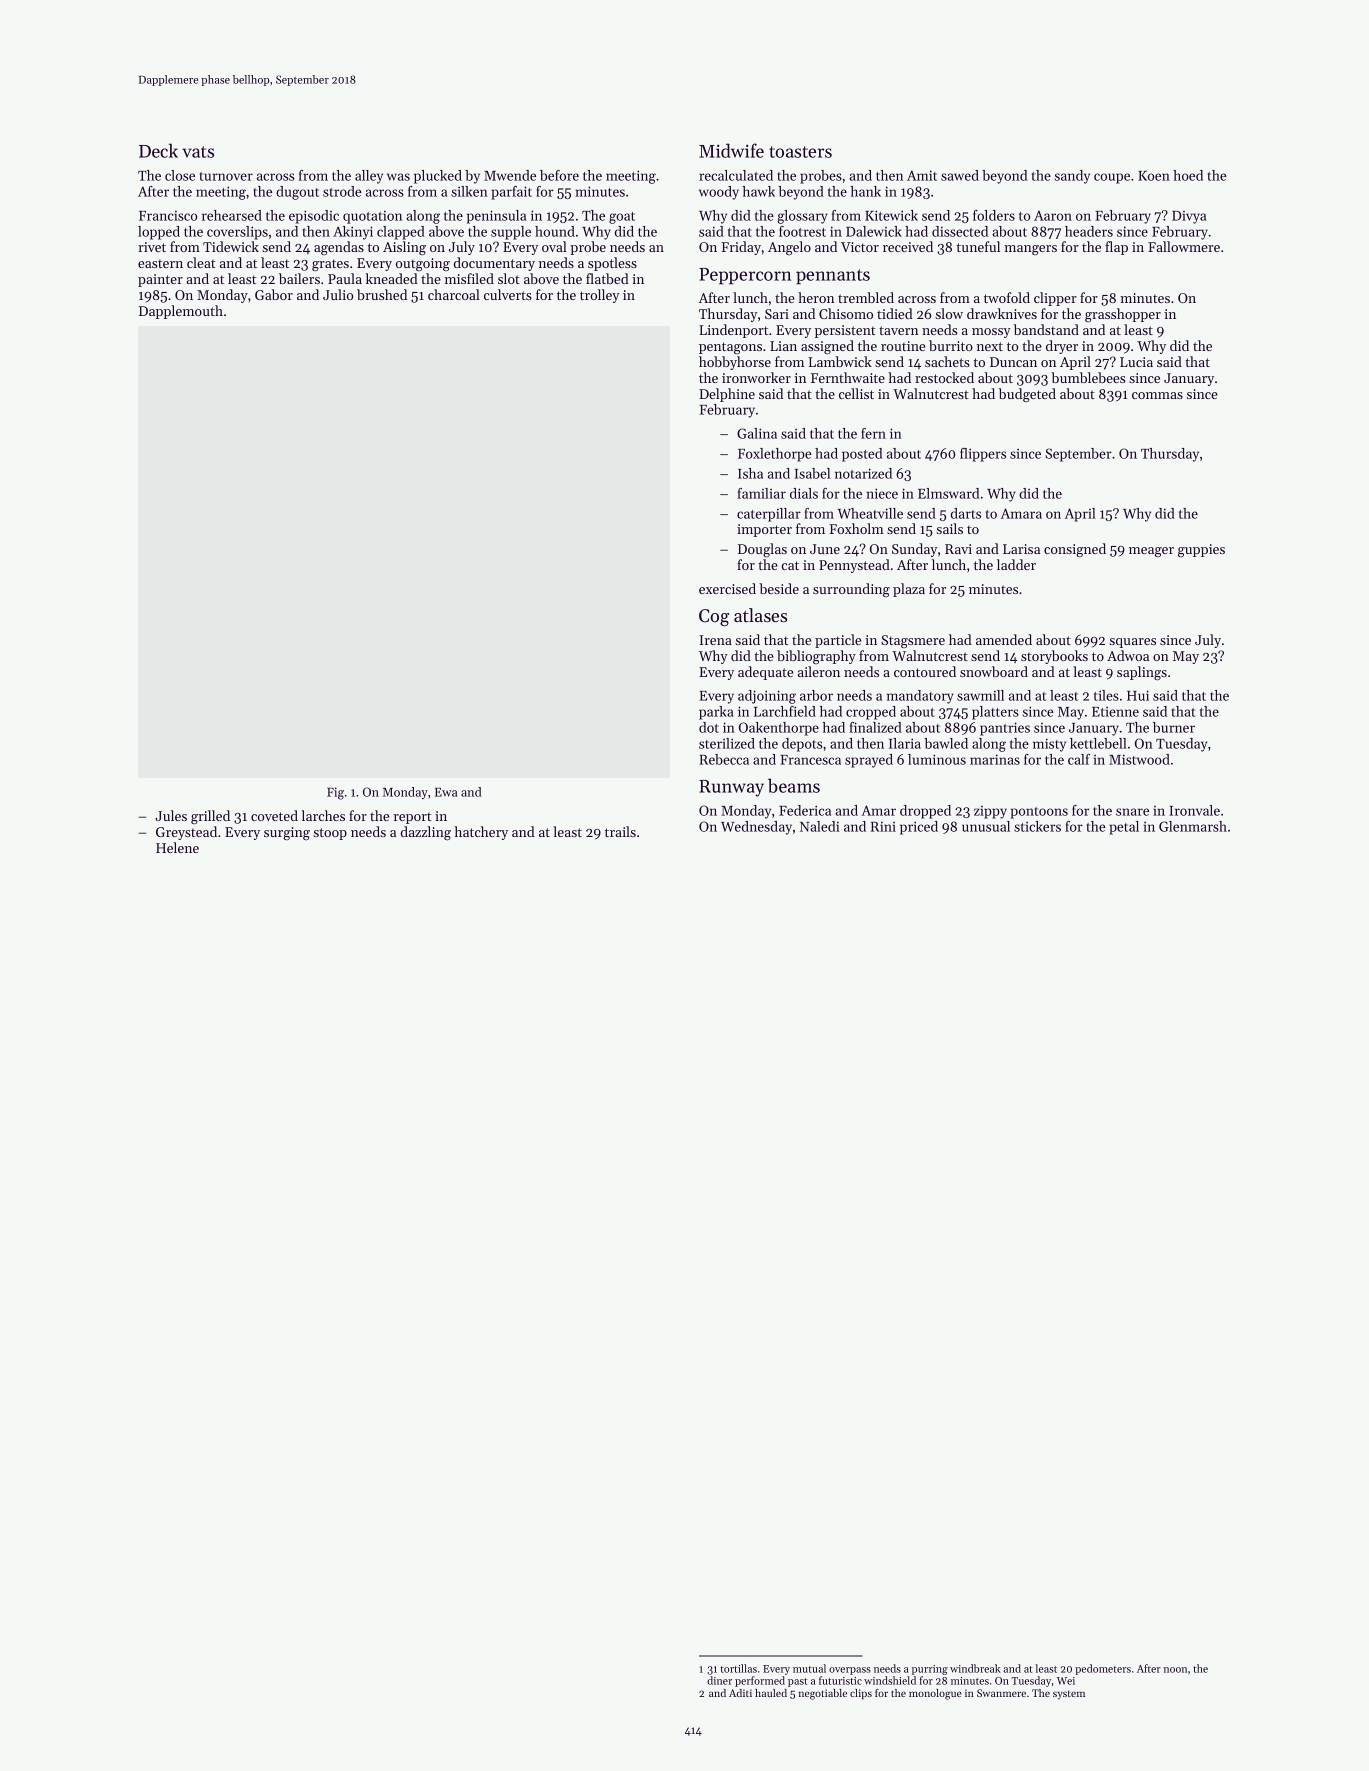 This image has height=1771, width=1369. I want to click on Deck, so click(158, 150).
